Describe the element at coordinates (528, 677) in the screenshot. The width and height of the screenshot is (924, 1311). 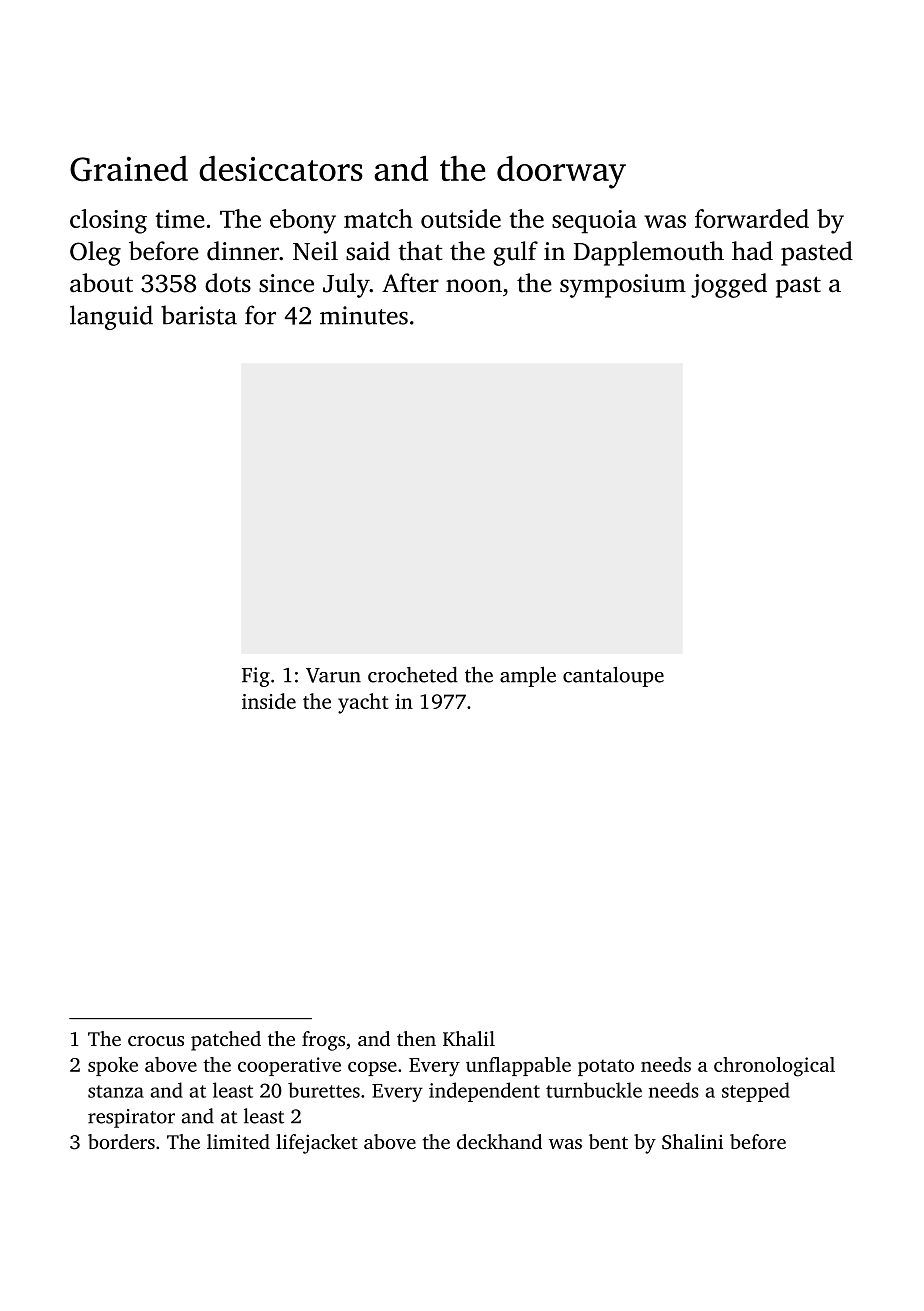
I see `ample` at that location.
